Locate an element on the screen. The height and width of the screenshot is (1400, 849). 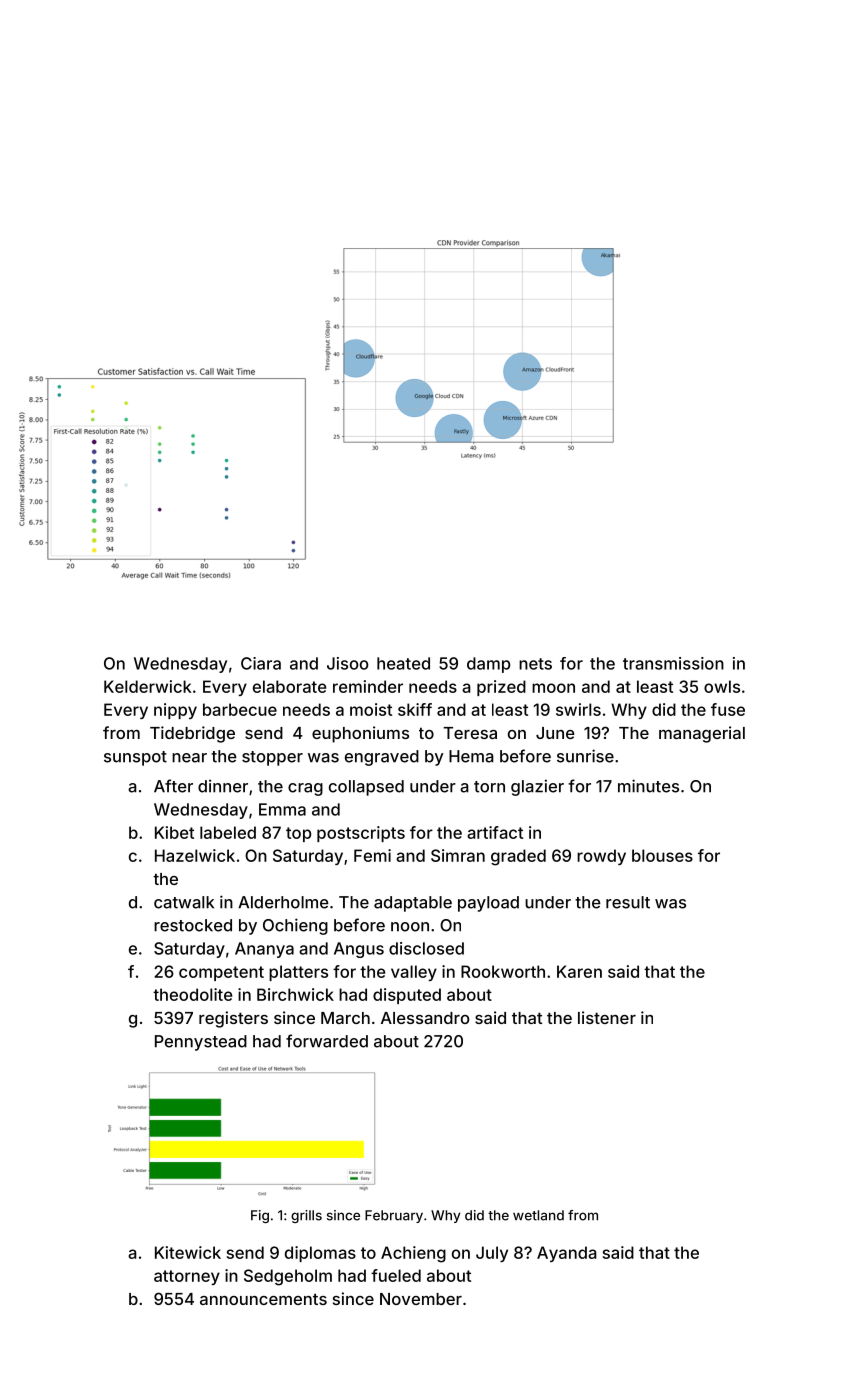
Pennystead is located at coordinates (201, 1043).
